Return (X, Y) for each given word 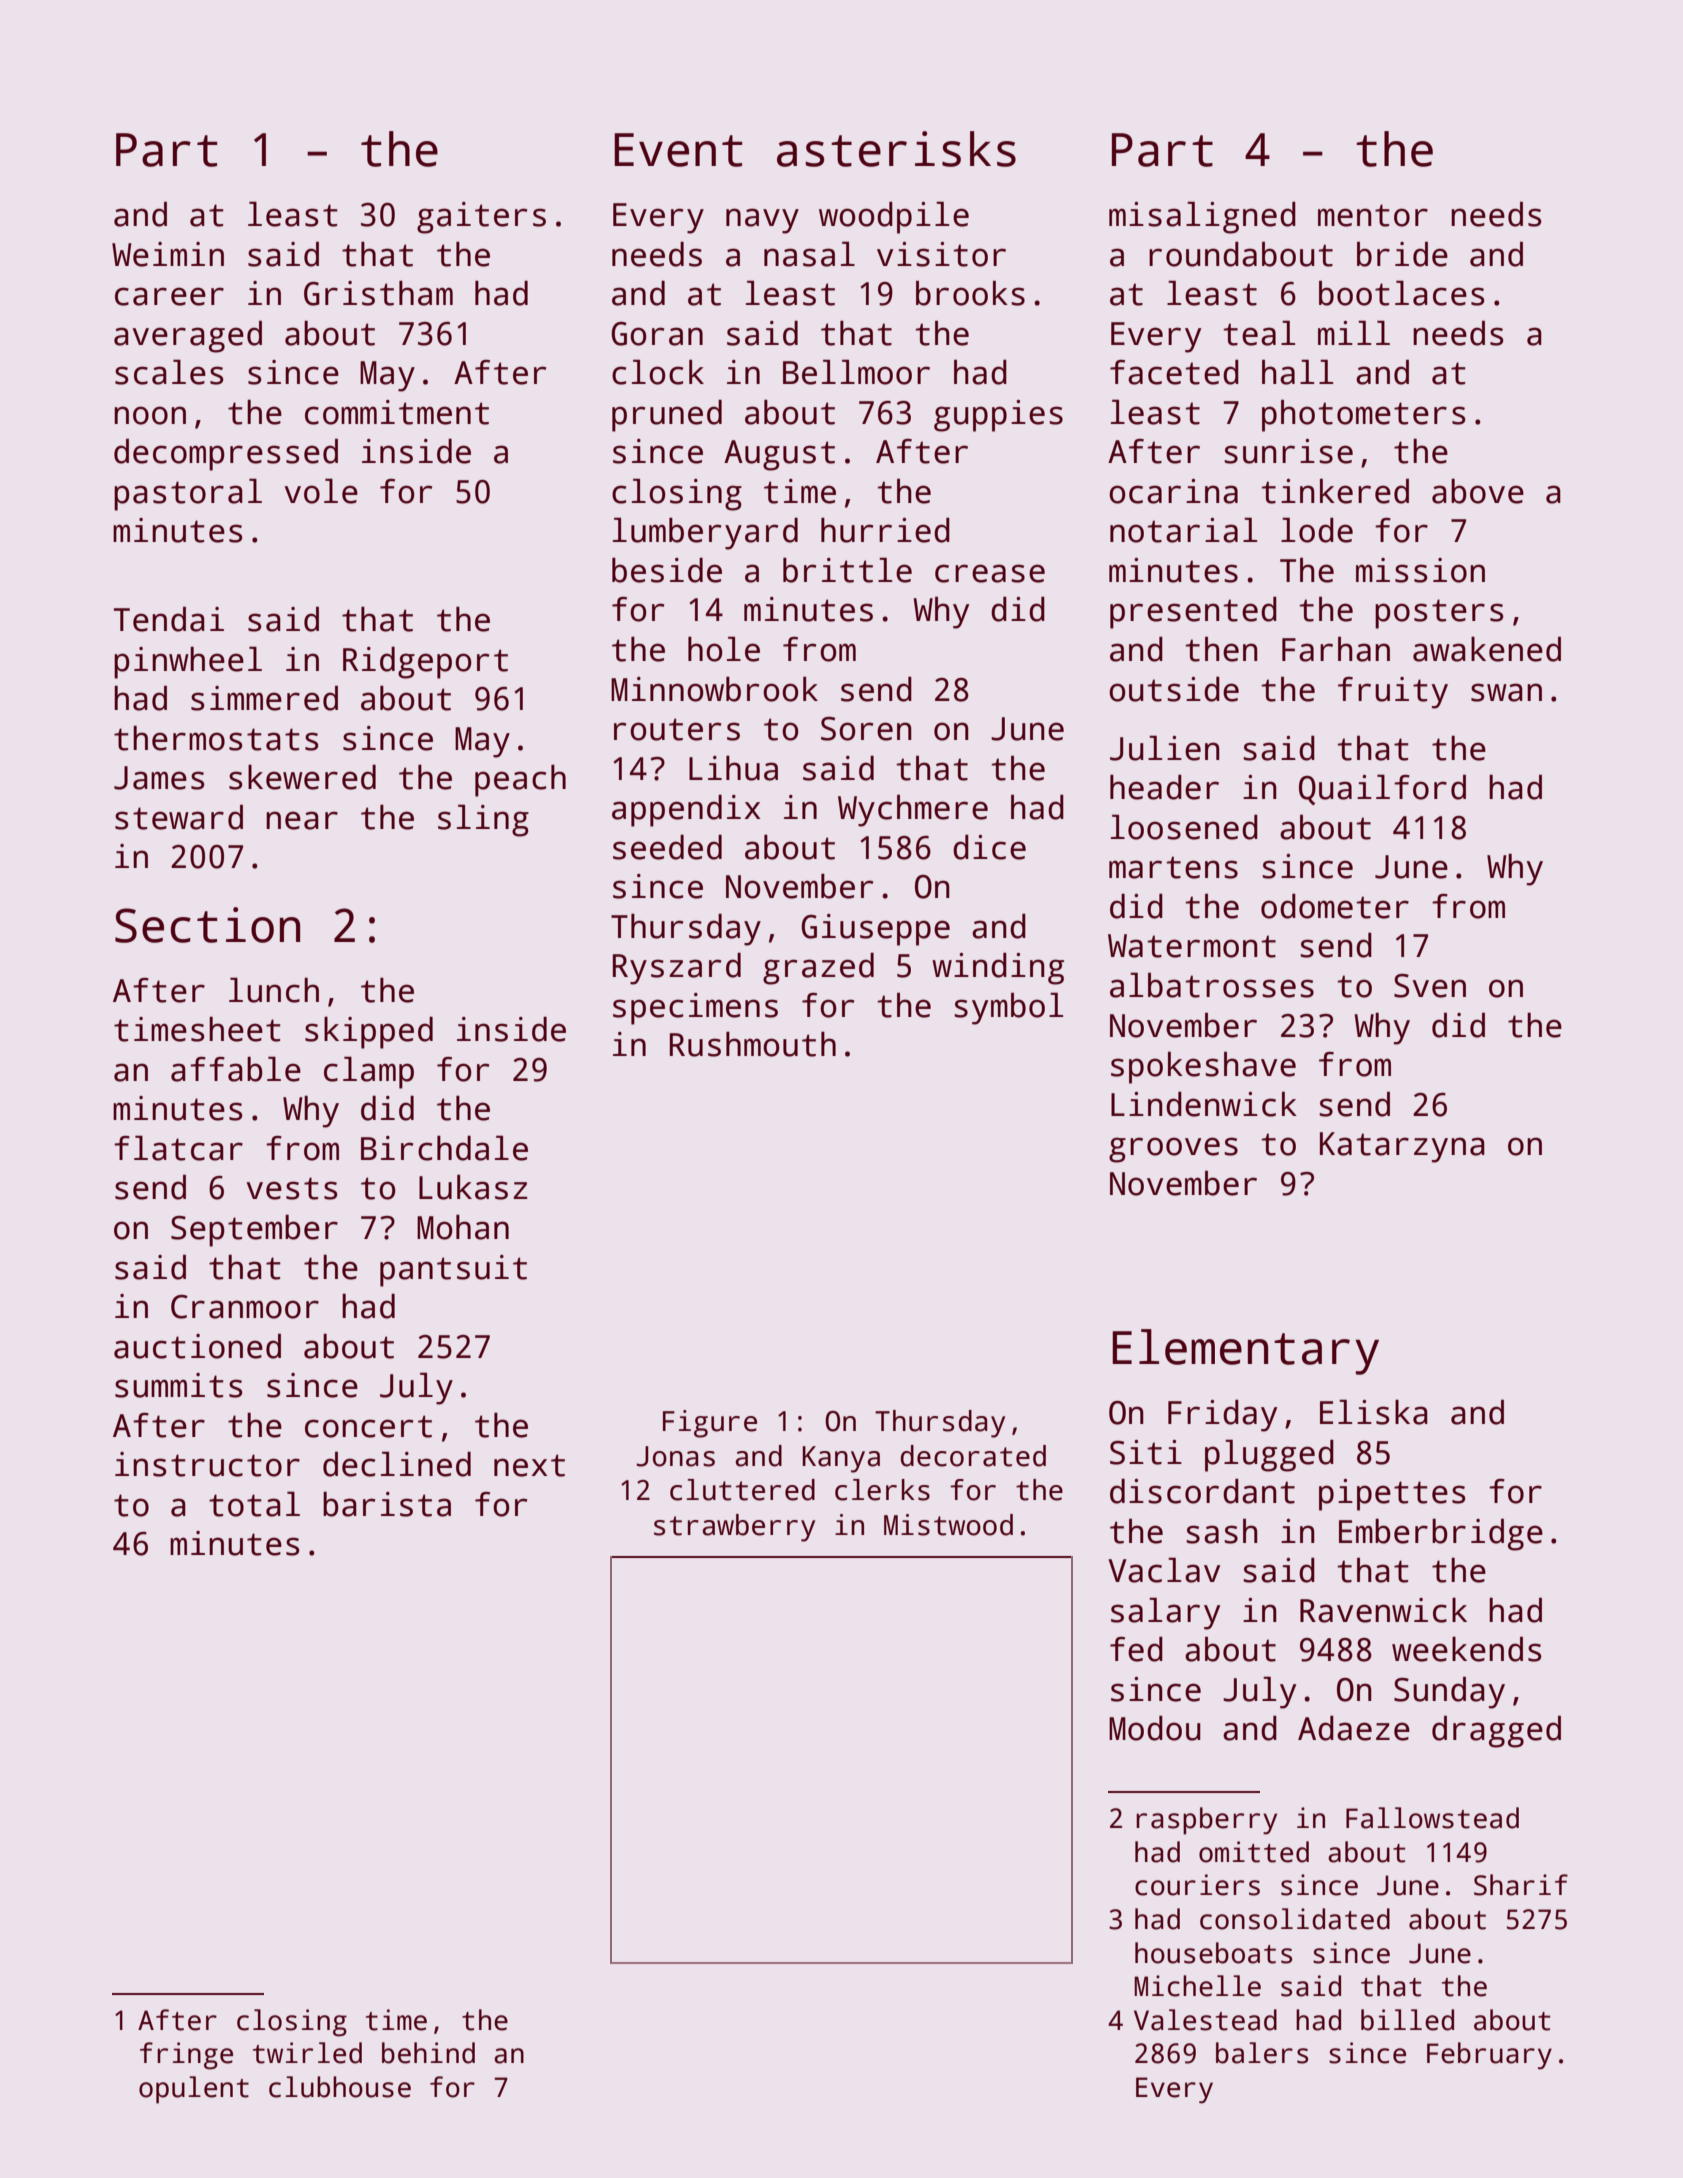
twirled (307, 2053)
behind (428, 2053)
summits (179, 1385)
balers (1262, 2053)
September (254, 1230)
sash (1222, 1531)
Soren (866, 729)
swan (1506, 692)
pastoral (188, 494)
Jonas (675, 1456)
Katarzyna (1402, 1147)
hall (1297, 372)
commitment (397, 412)
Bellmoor (856, 372)
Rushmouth (753, 1044)
